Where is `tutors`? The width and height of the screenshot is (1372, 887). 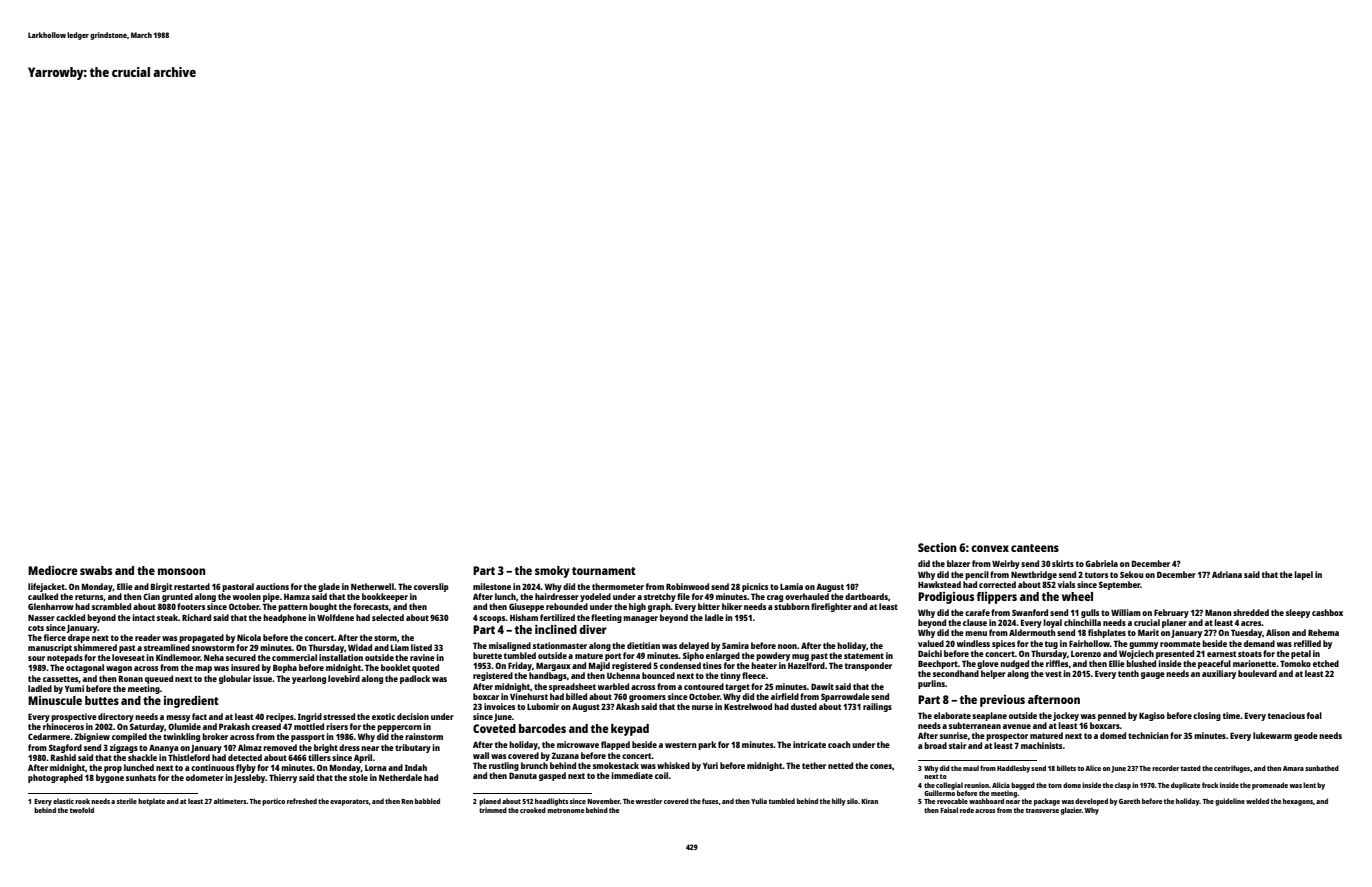 tutors is located at coordinates (1096, 575).
